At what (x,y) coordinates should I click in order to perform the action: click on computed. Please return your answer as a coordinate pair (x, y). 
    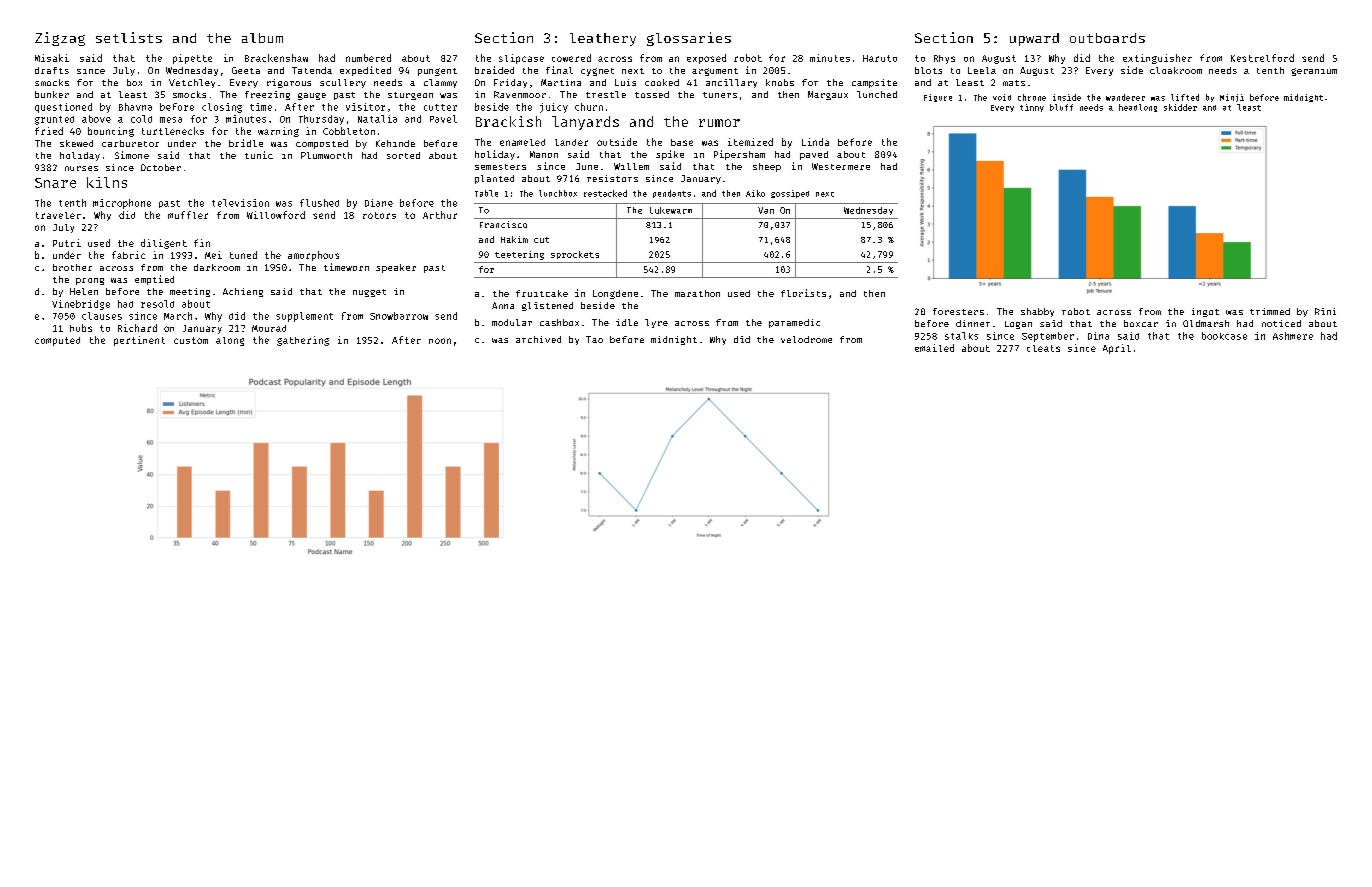
    Looking at the image, I should click on (57, 341).
